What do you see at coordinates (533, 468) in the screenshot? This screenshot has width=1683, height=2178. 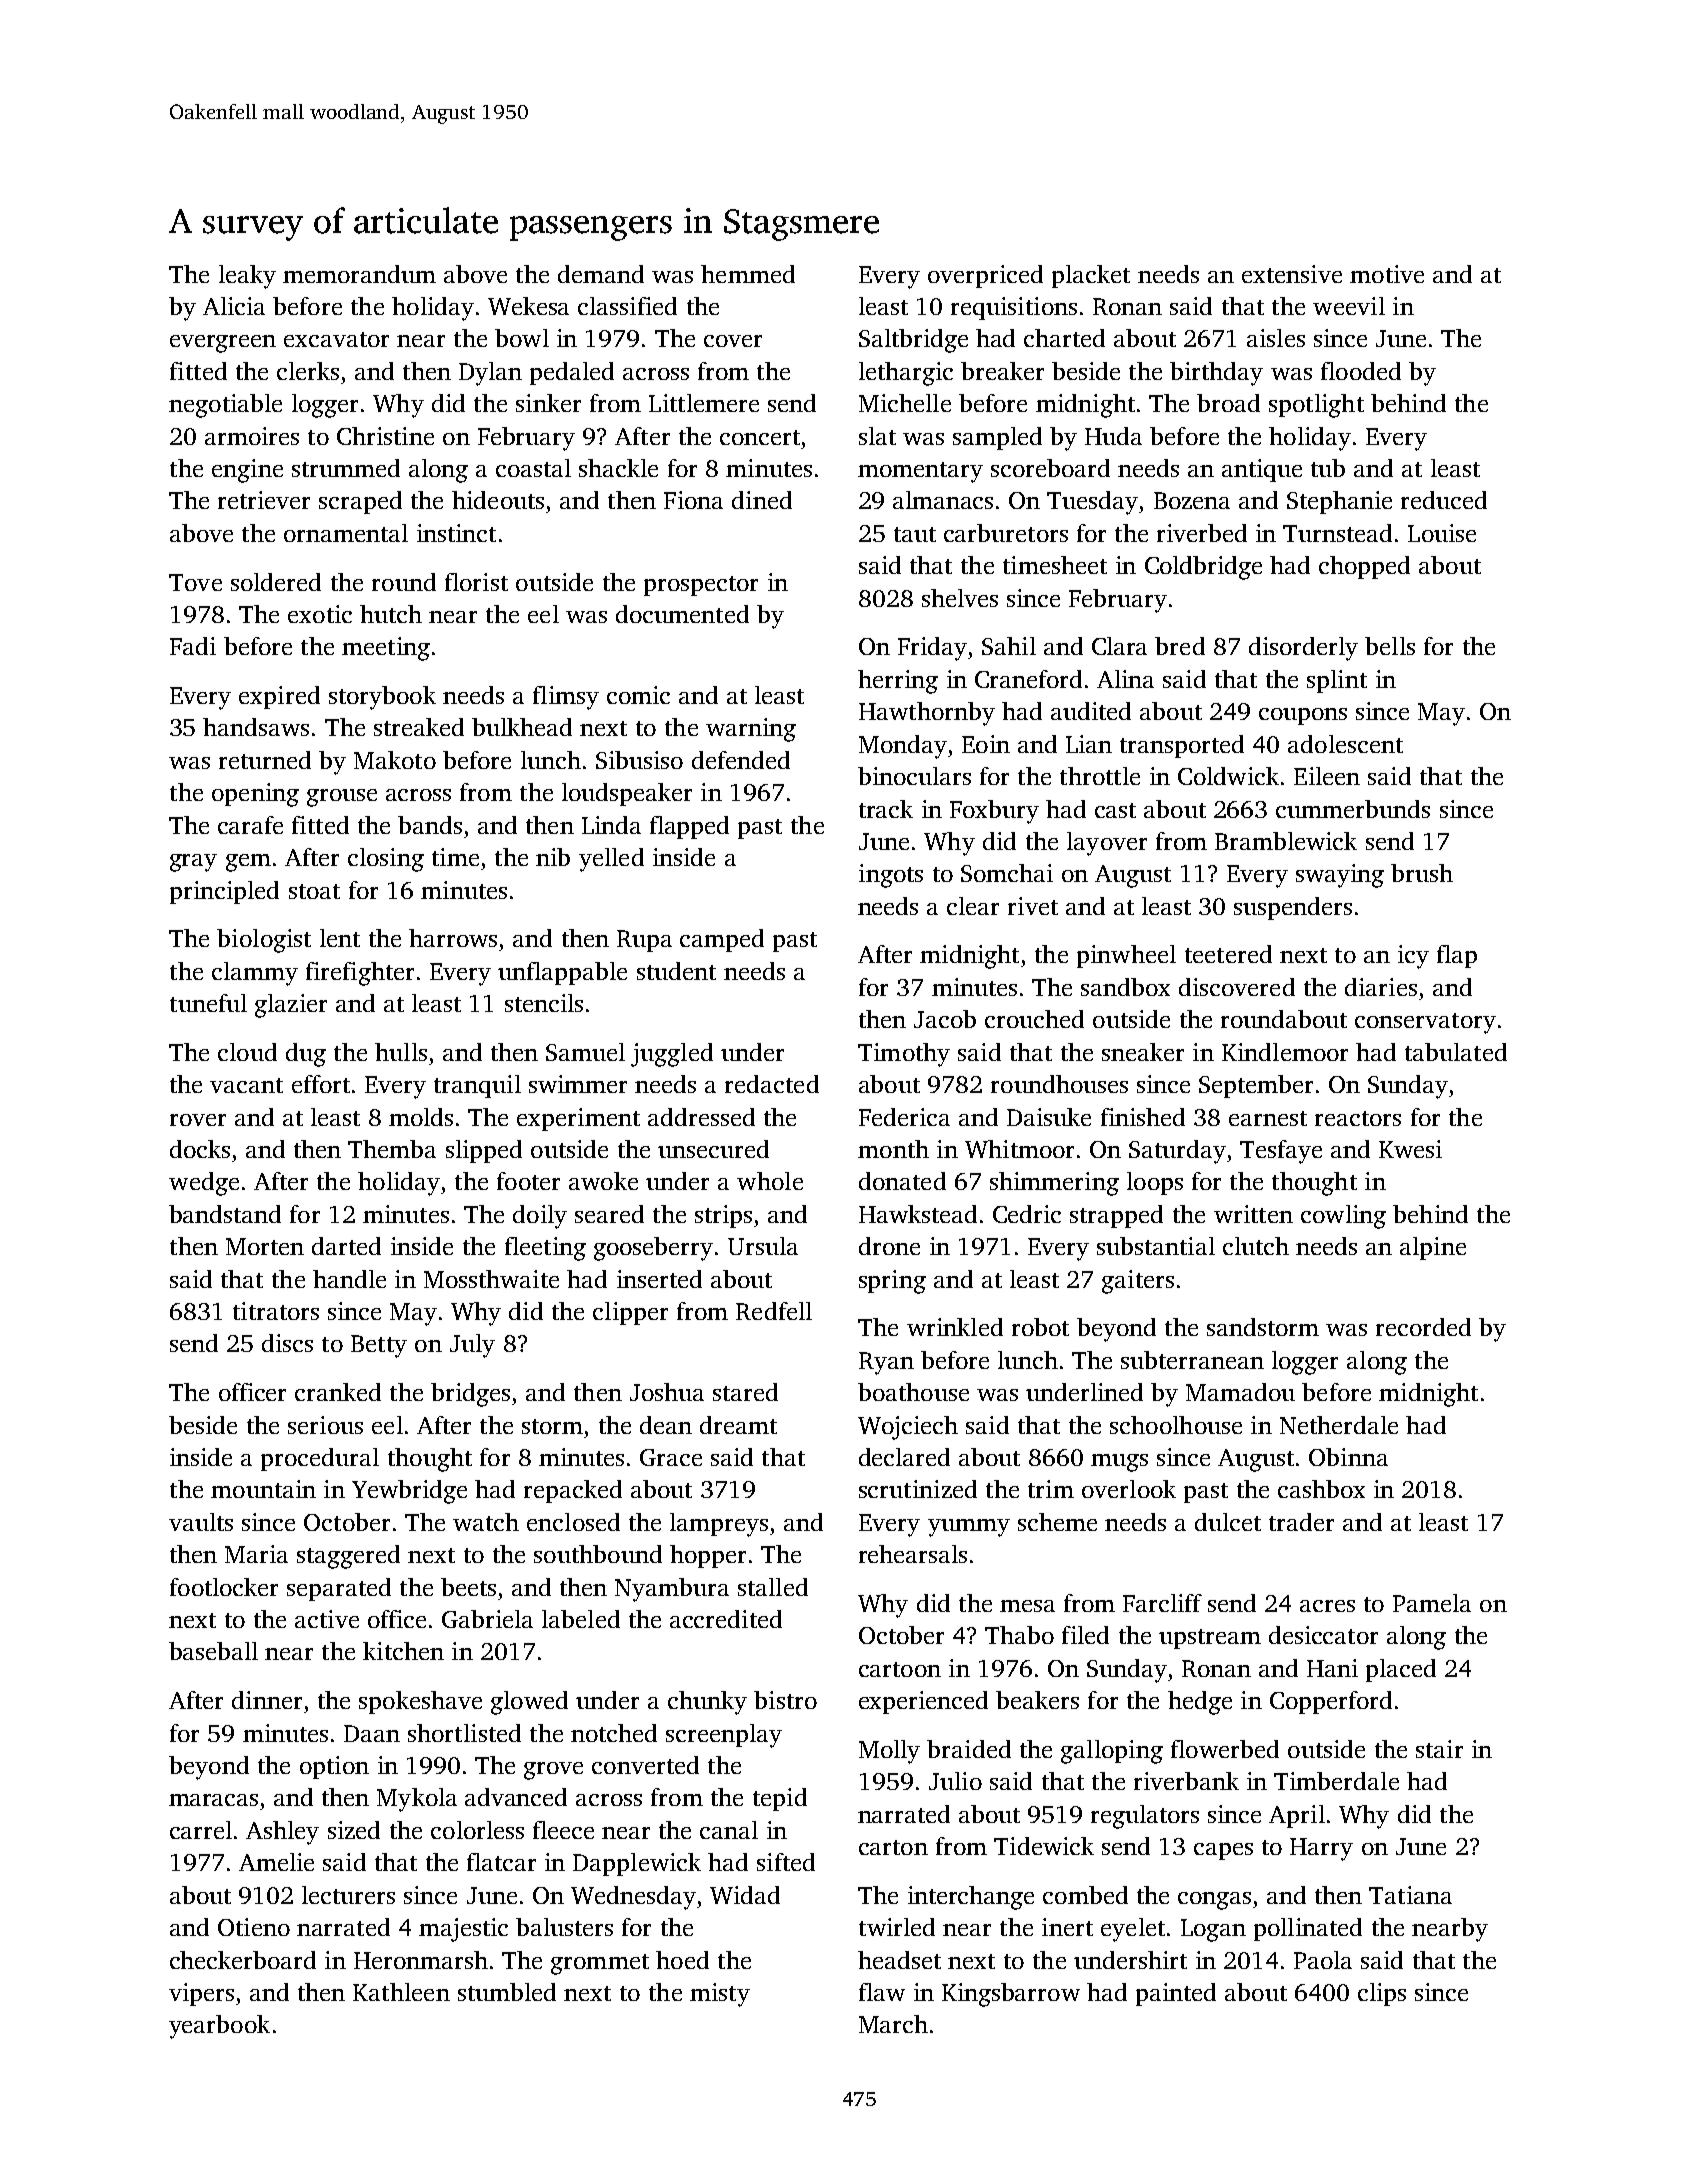 I see `coastal` at bounding box center [533, 468].
